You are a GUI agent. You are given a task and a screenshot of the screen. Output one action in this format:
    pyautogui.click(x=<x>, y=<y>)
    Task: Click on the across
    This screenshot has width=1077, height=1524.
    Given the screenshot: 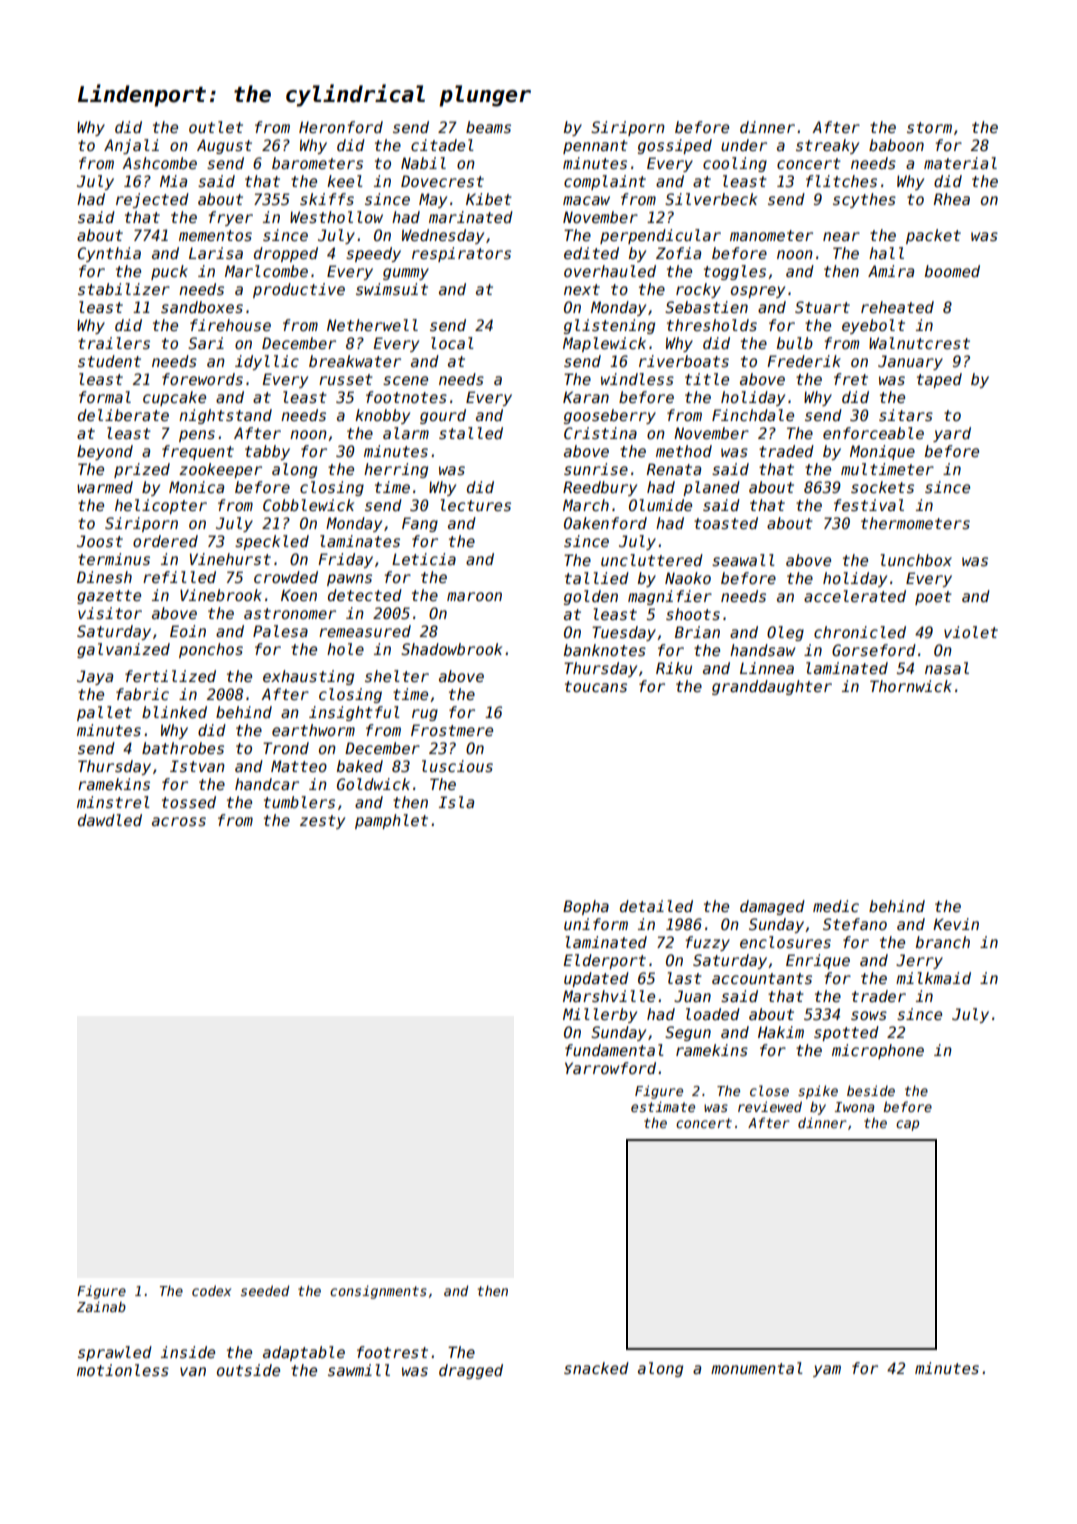 What is the action you would take?
    pyautogui.click(x=179, y=821)
